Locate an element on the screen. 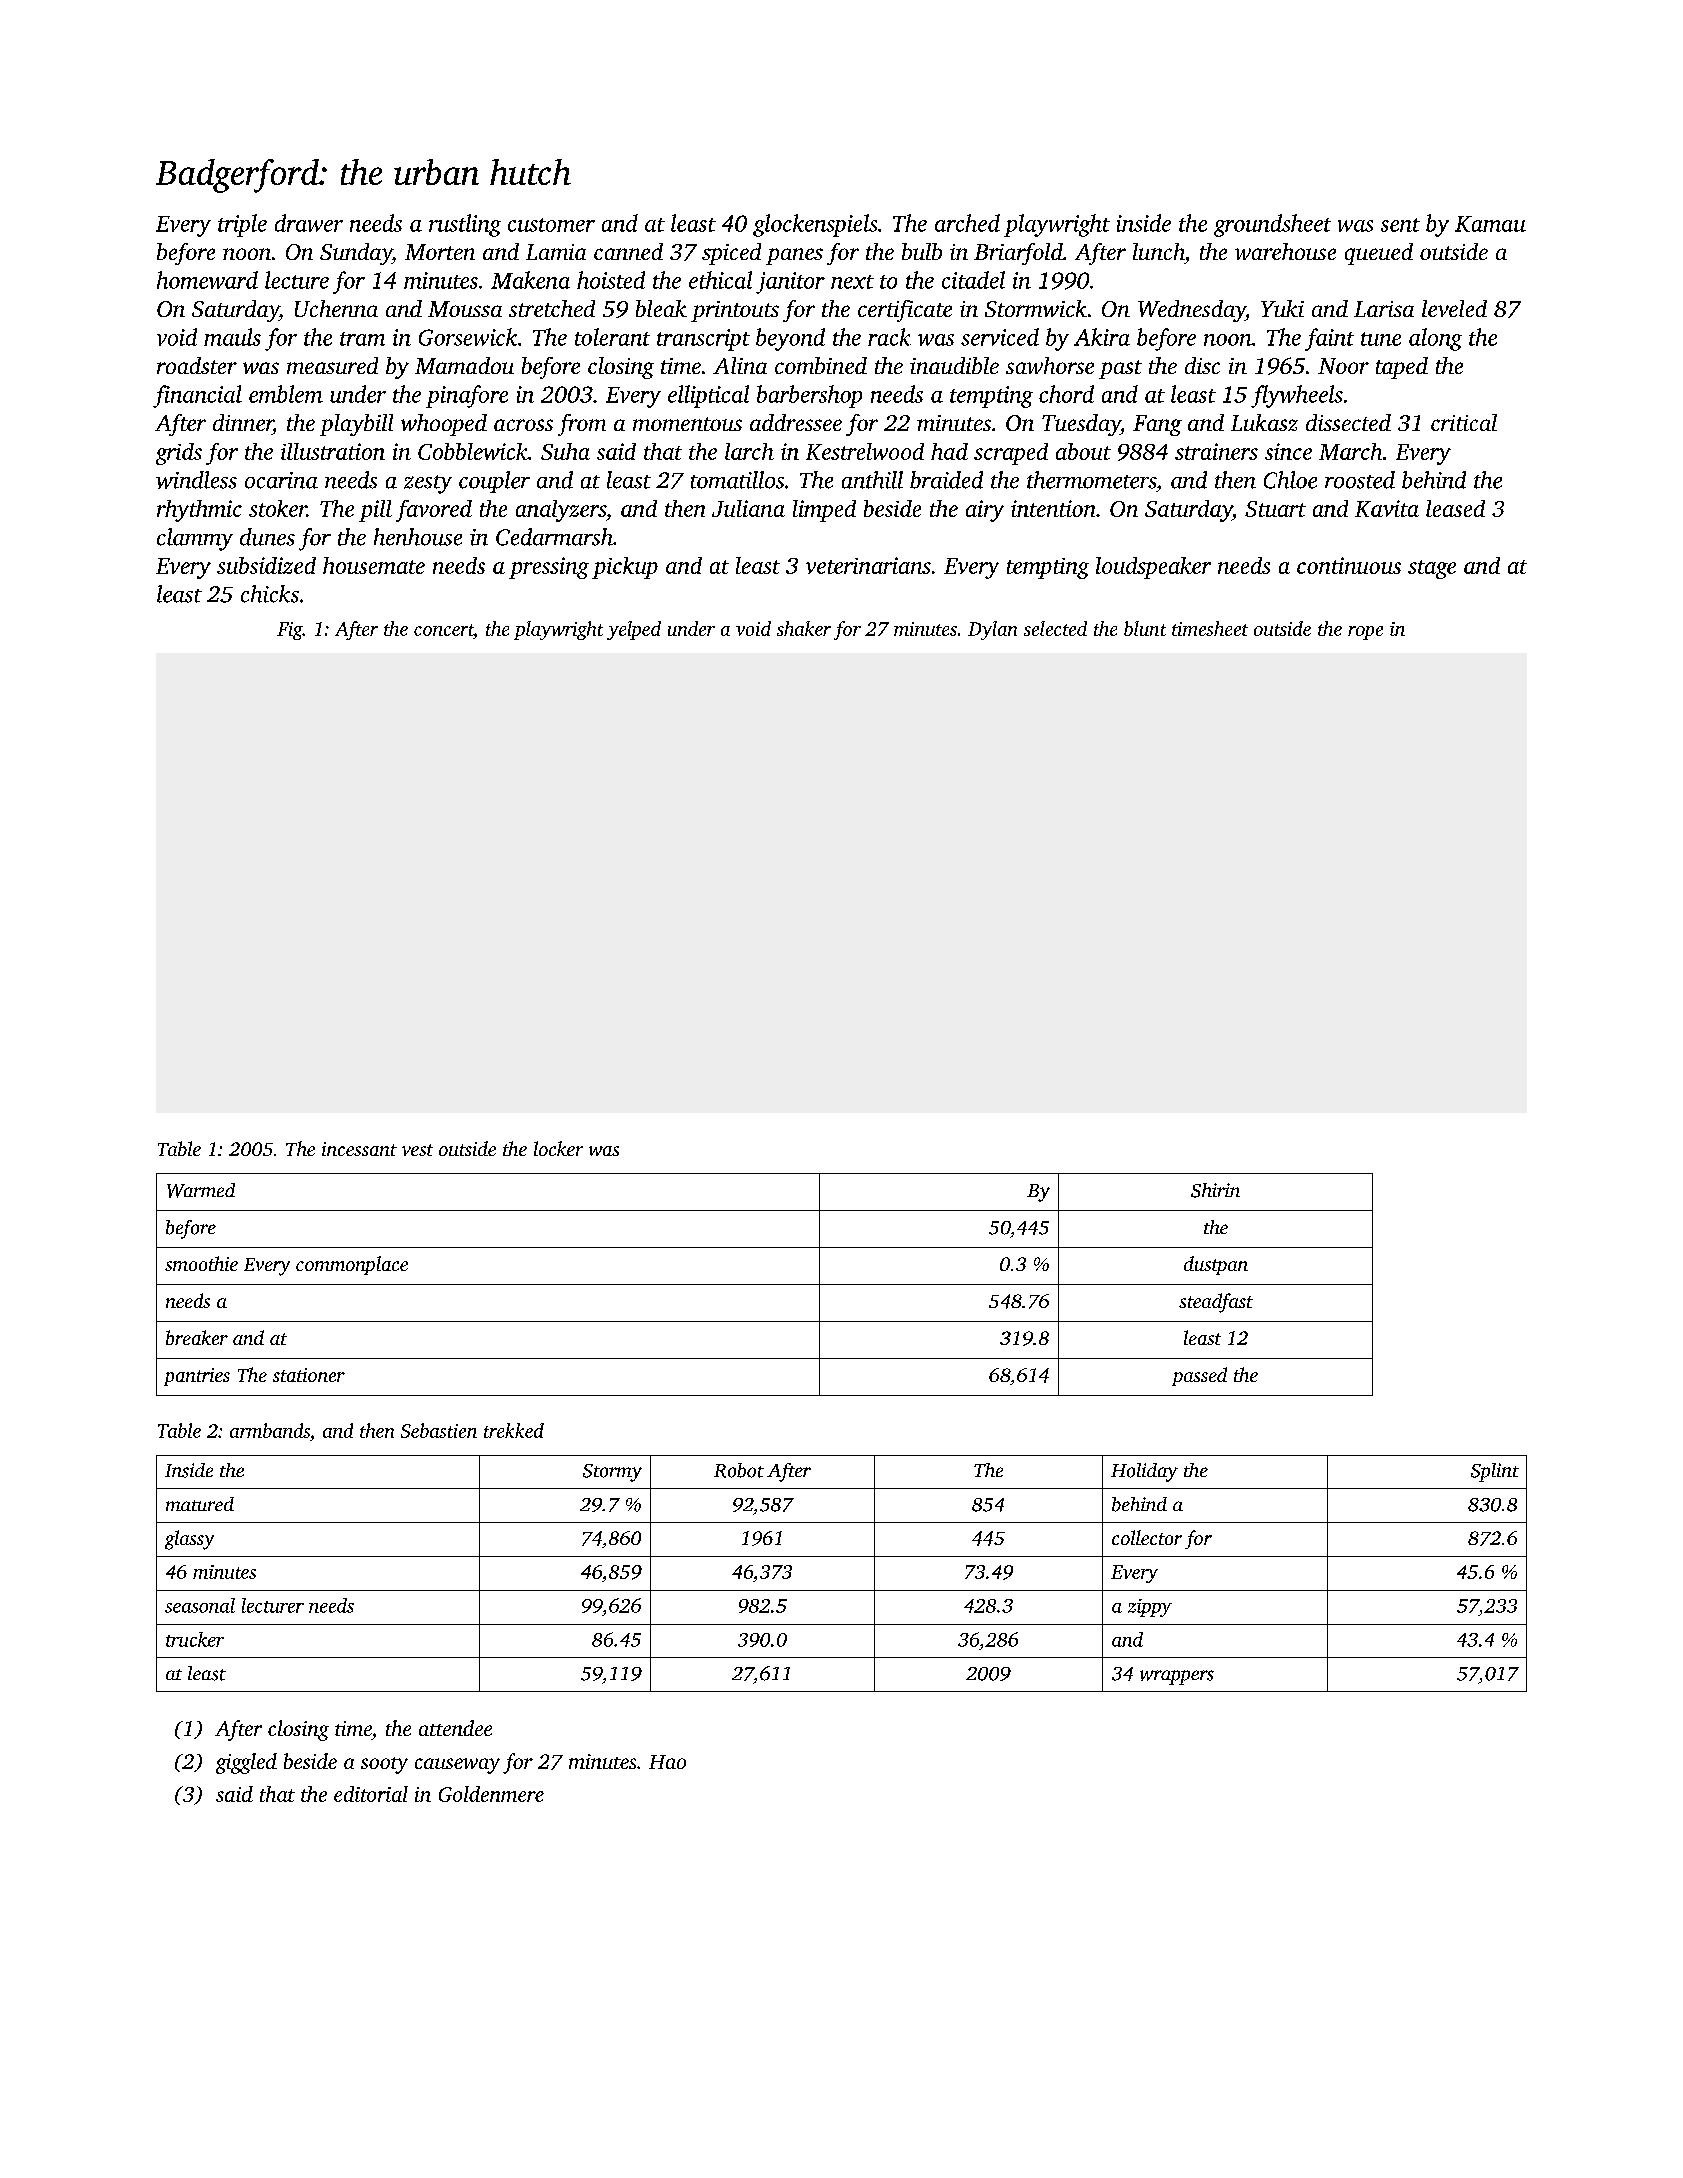 This screenshot has width=1683, height=2178. inaudible is located at coordinates (954, 365).
